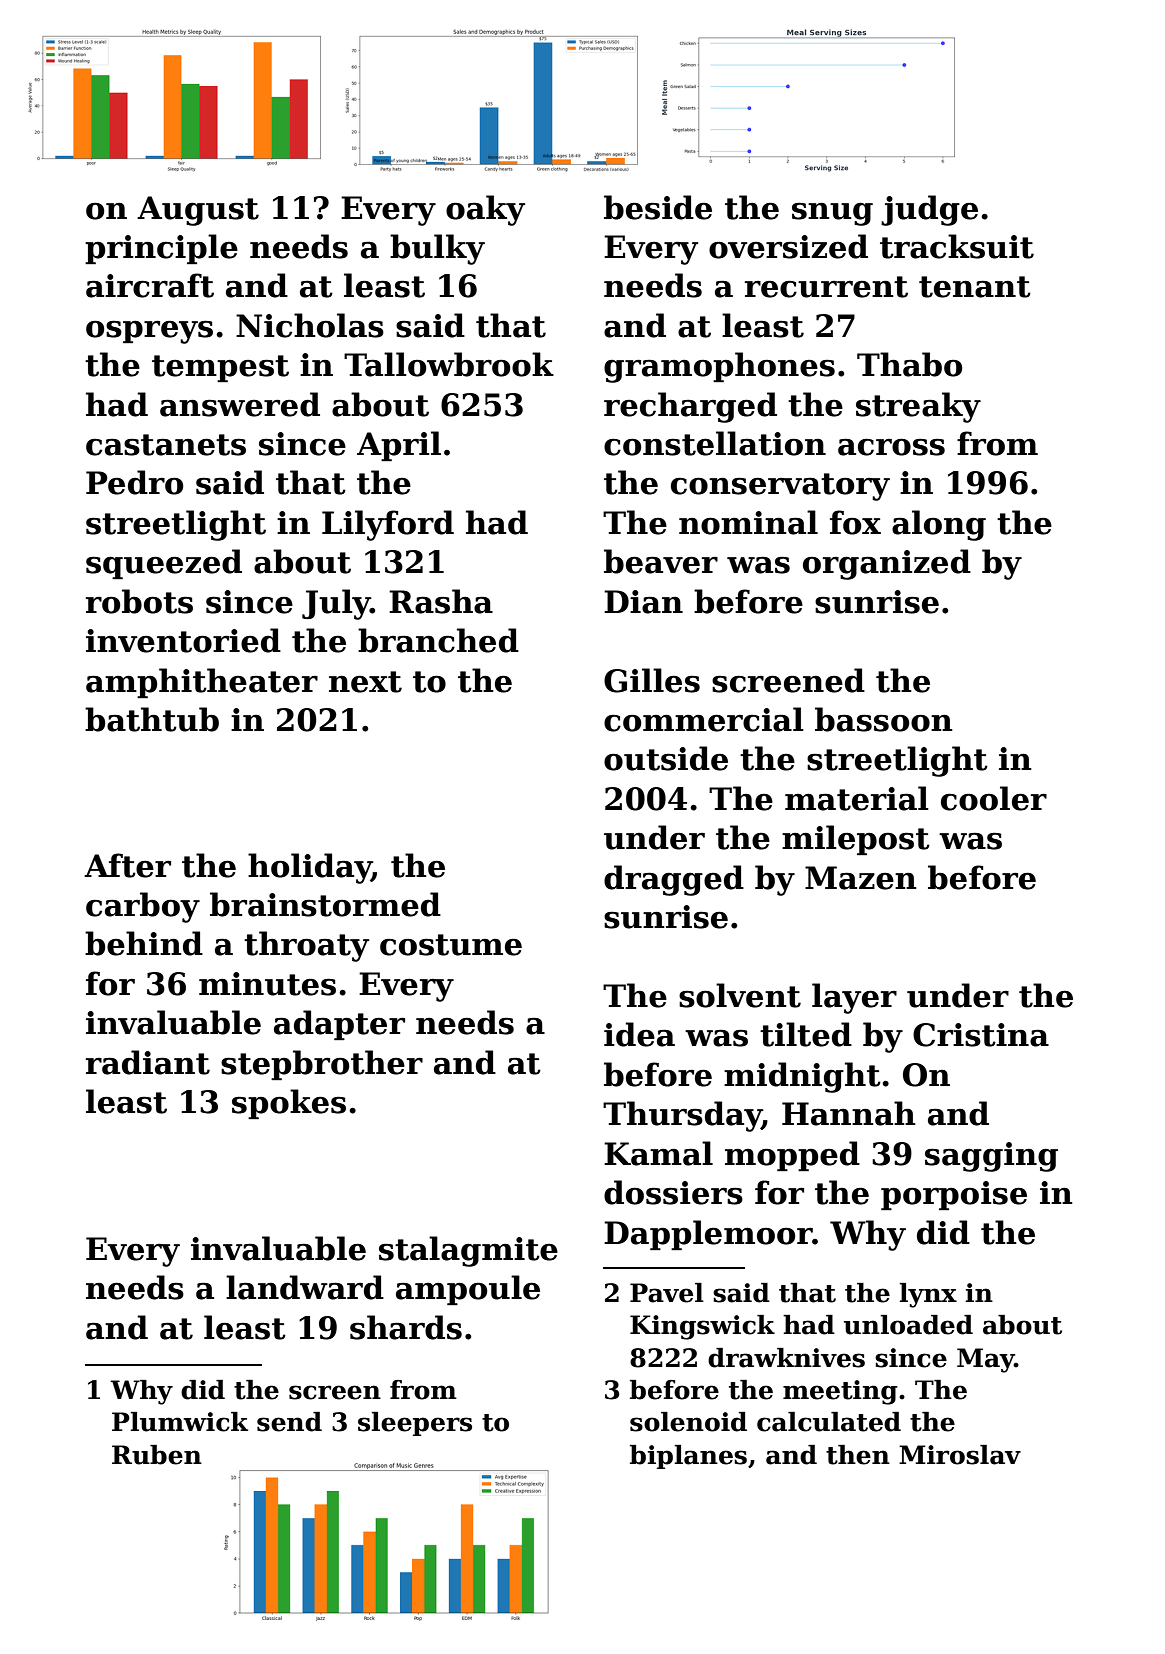 This document has height=1654, width=1165. I want to click on snug, so click(832, 214).
